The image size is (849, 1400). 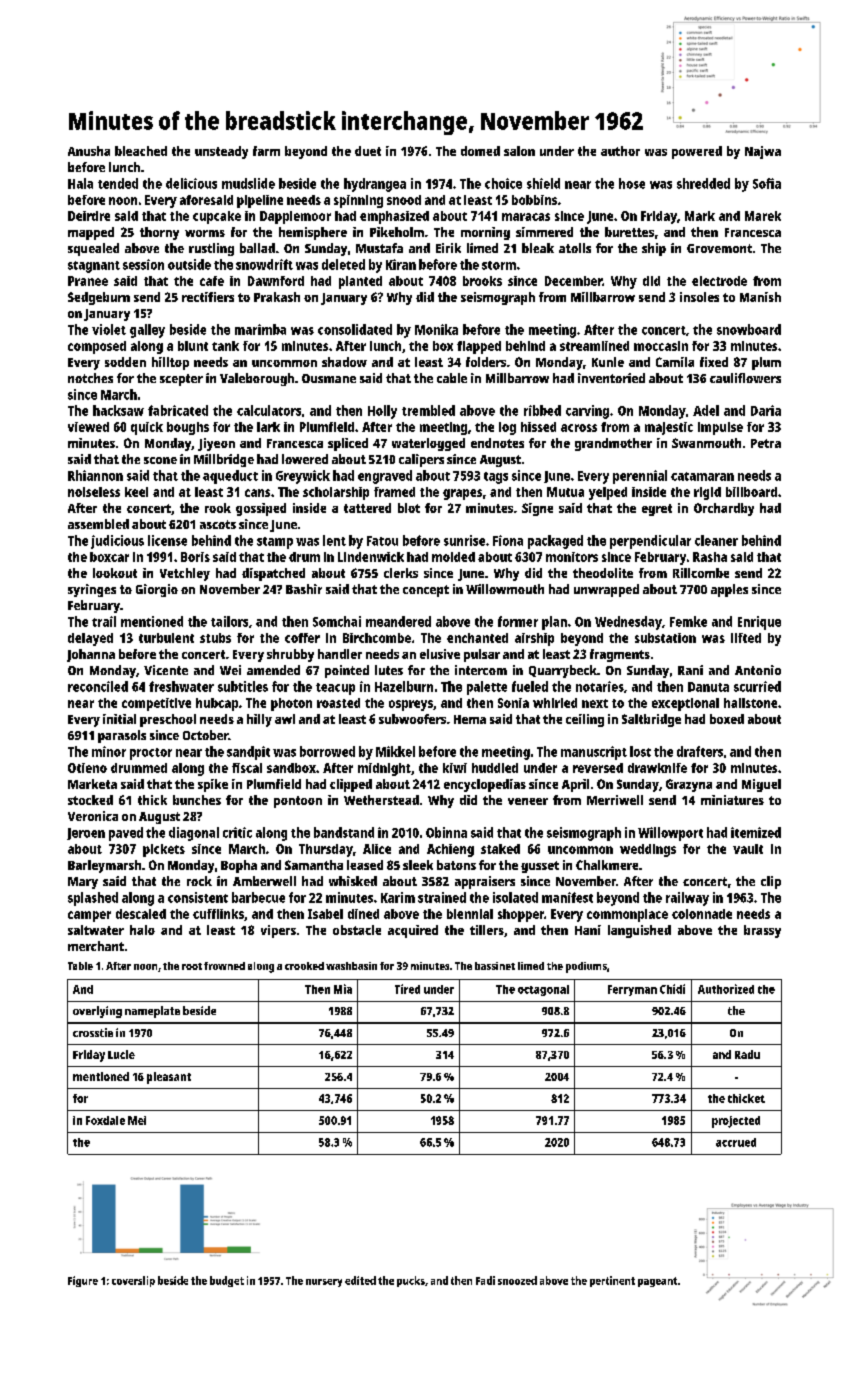 What do you see at coordinates (169, 1078) in the page?
I see `pleasant` at bounding box center [169, 1078].
